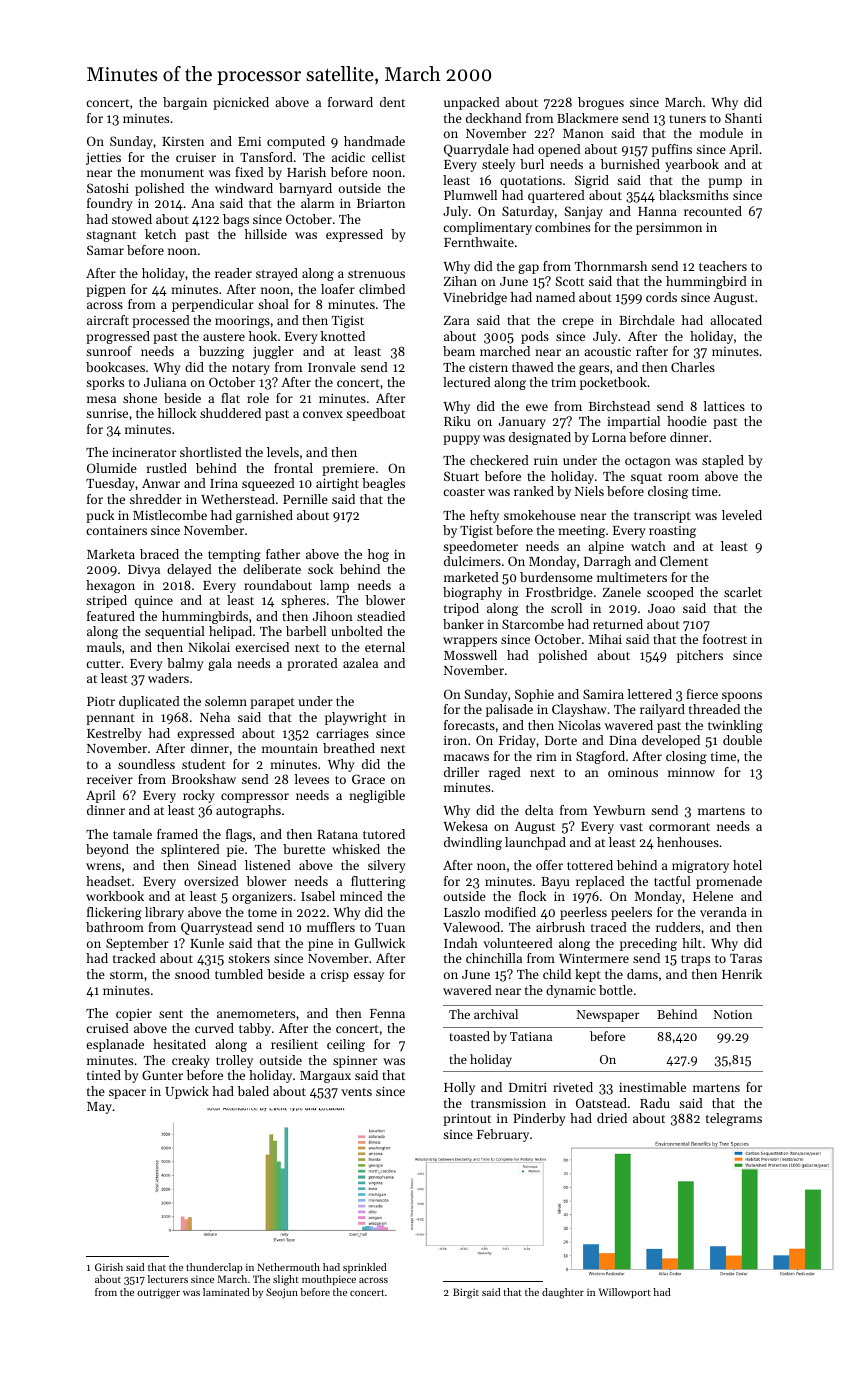 Image resolution: width=849 pixels, height=1400 pixels. What do you see at coordinates (733, 1014) in the document?
I see `Notion` at bounding box center [733, 1014].
